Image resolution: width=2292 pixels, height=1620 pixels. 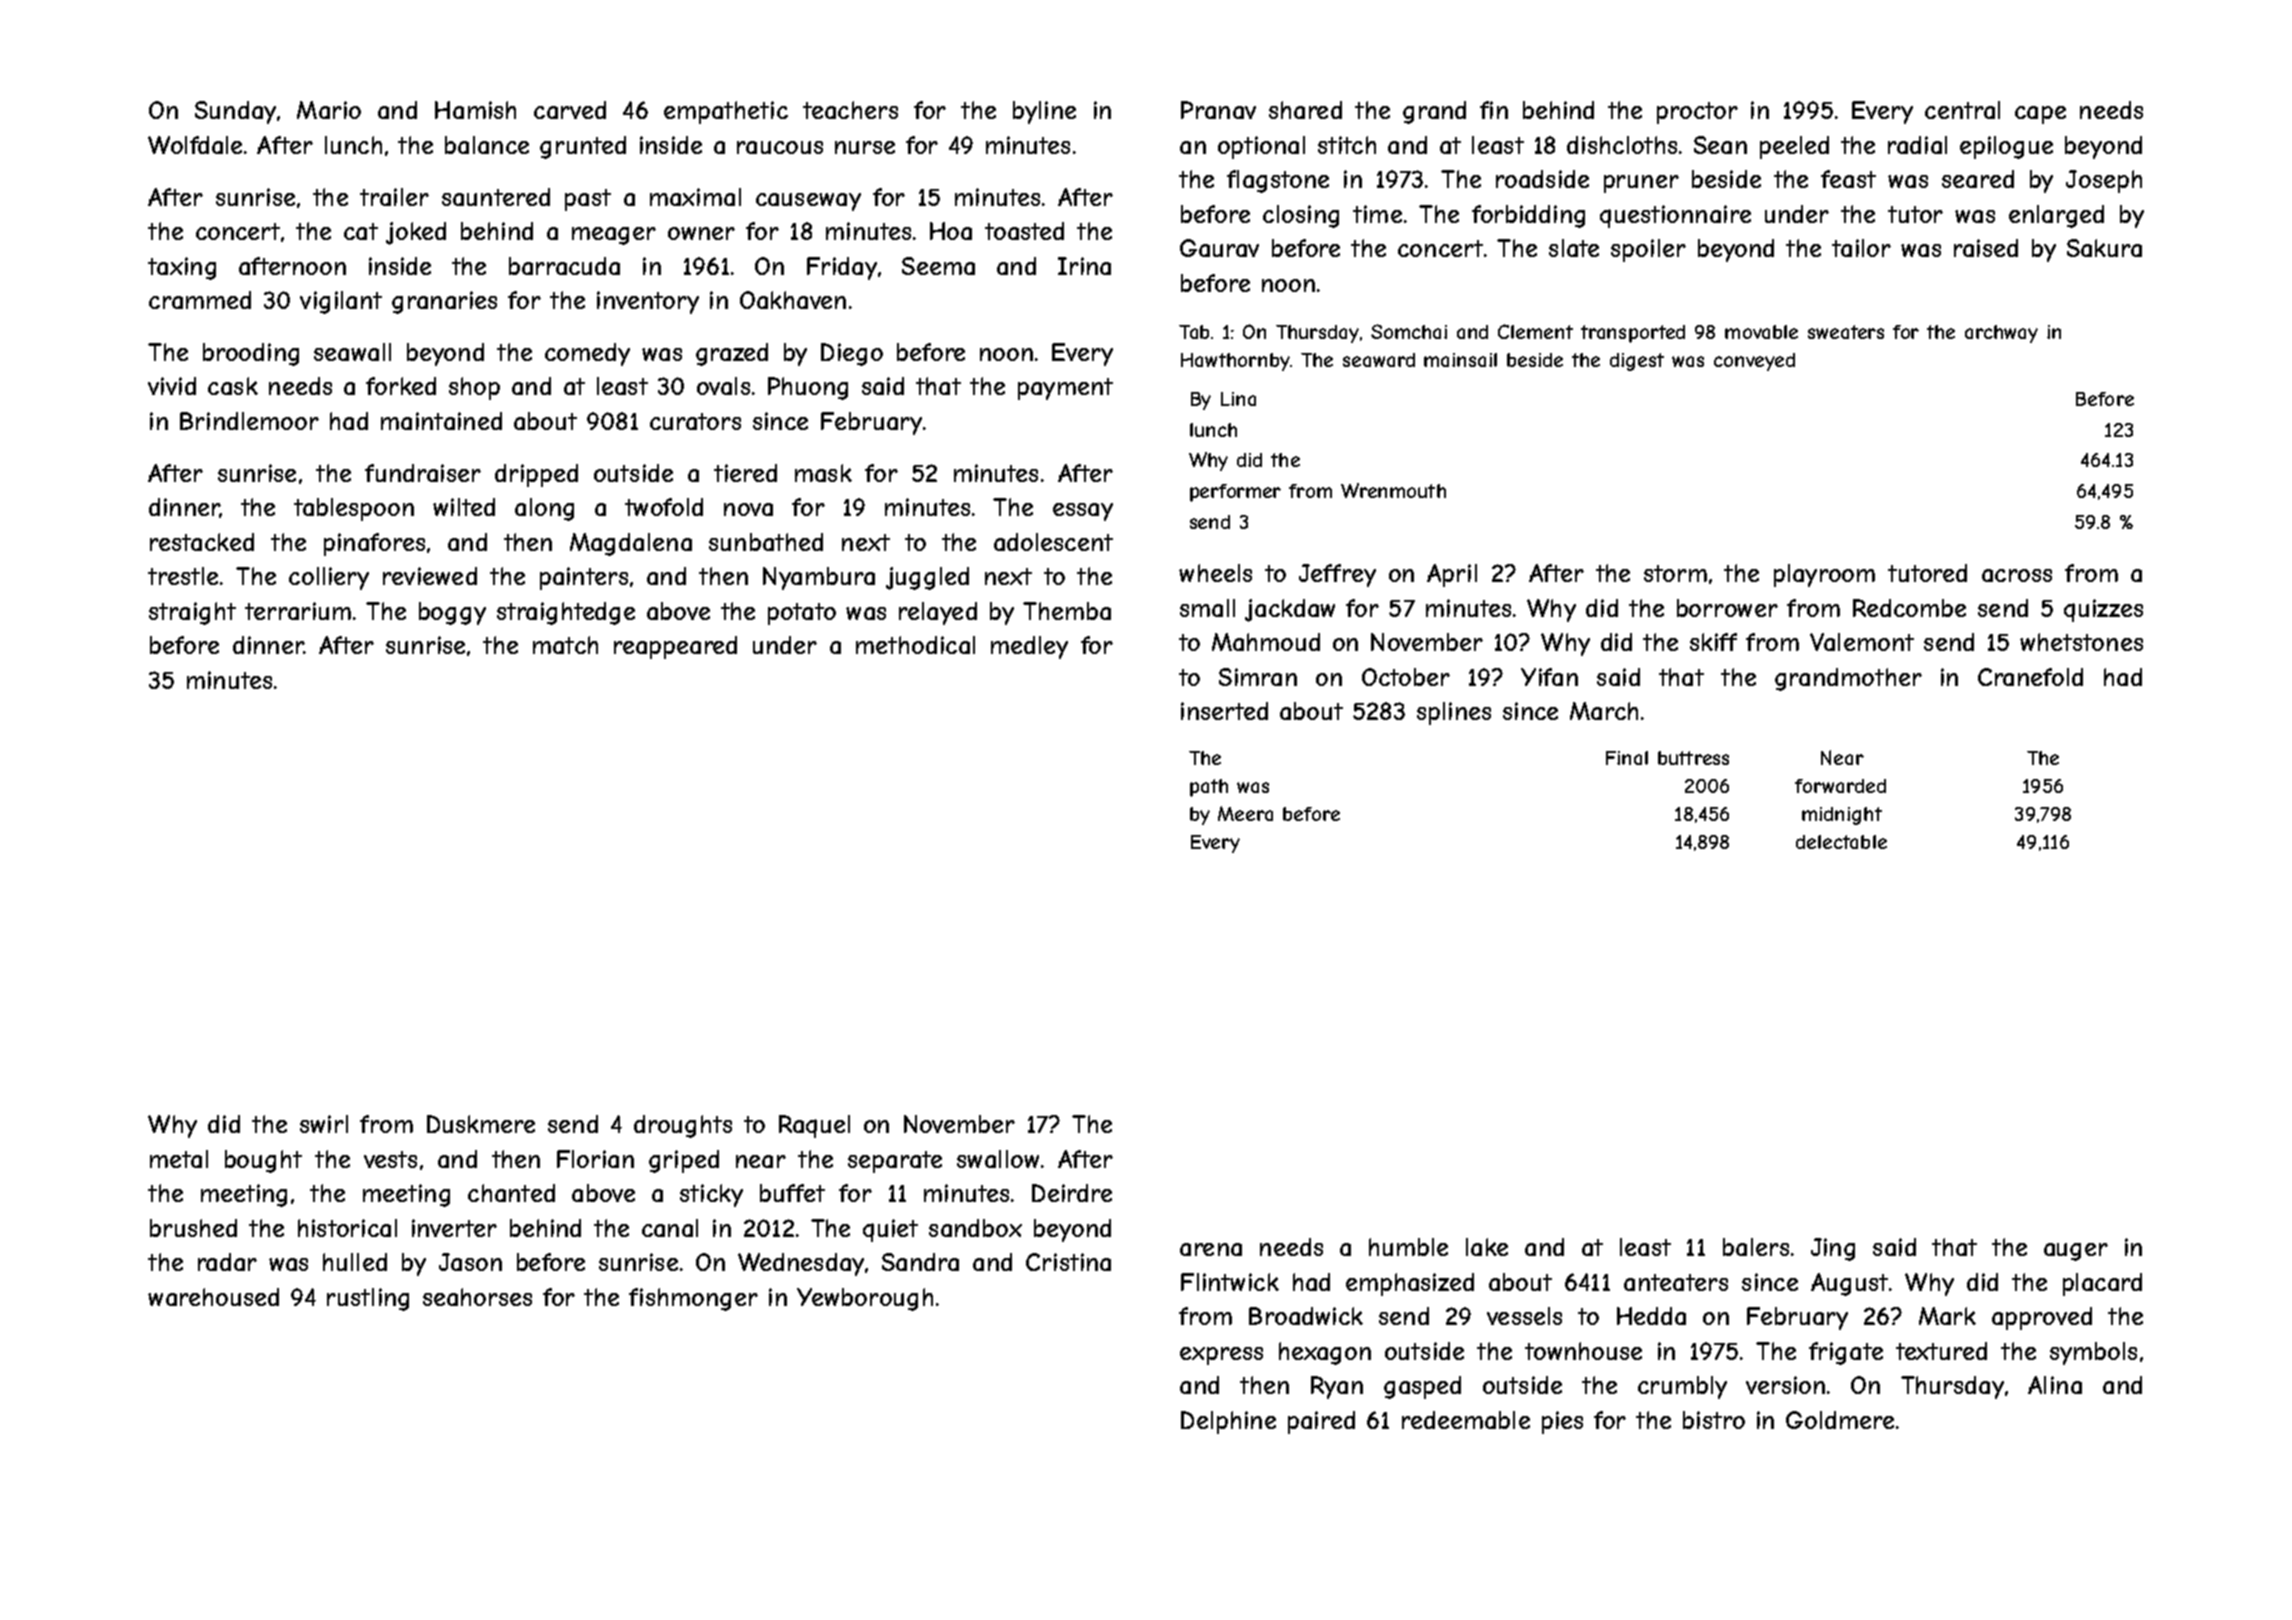 What do you see at coordinates (1833, 1249) in the screenshot?
I see `Jing` at bounding box center [1833, 1249].
